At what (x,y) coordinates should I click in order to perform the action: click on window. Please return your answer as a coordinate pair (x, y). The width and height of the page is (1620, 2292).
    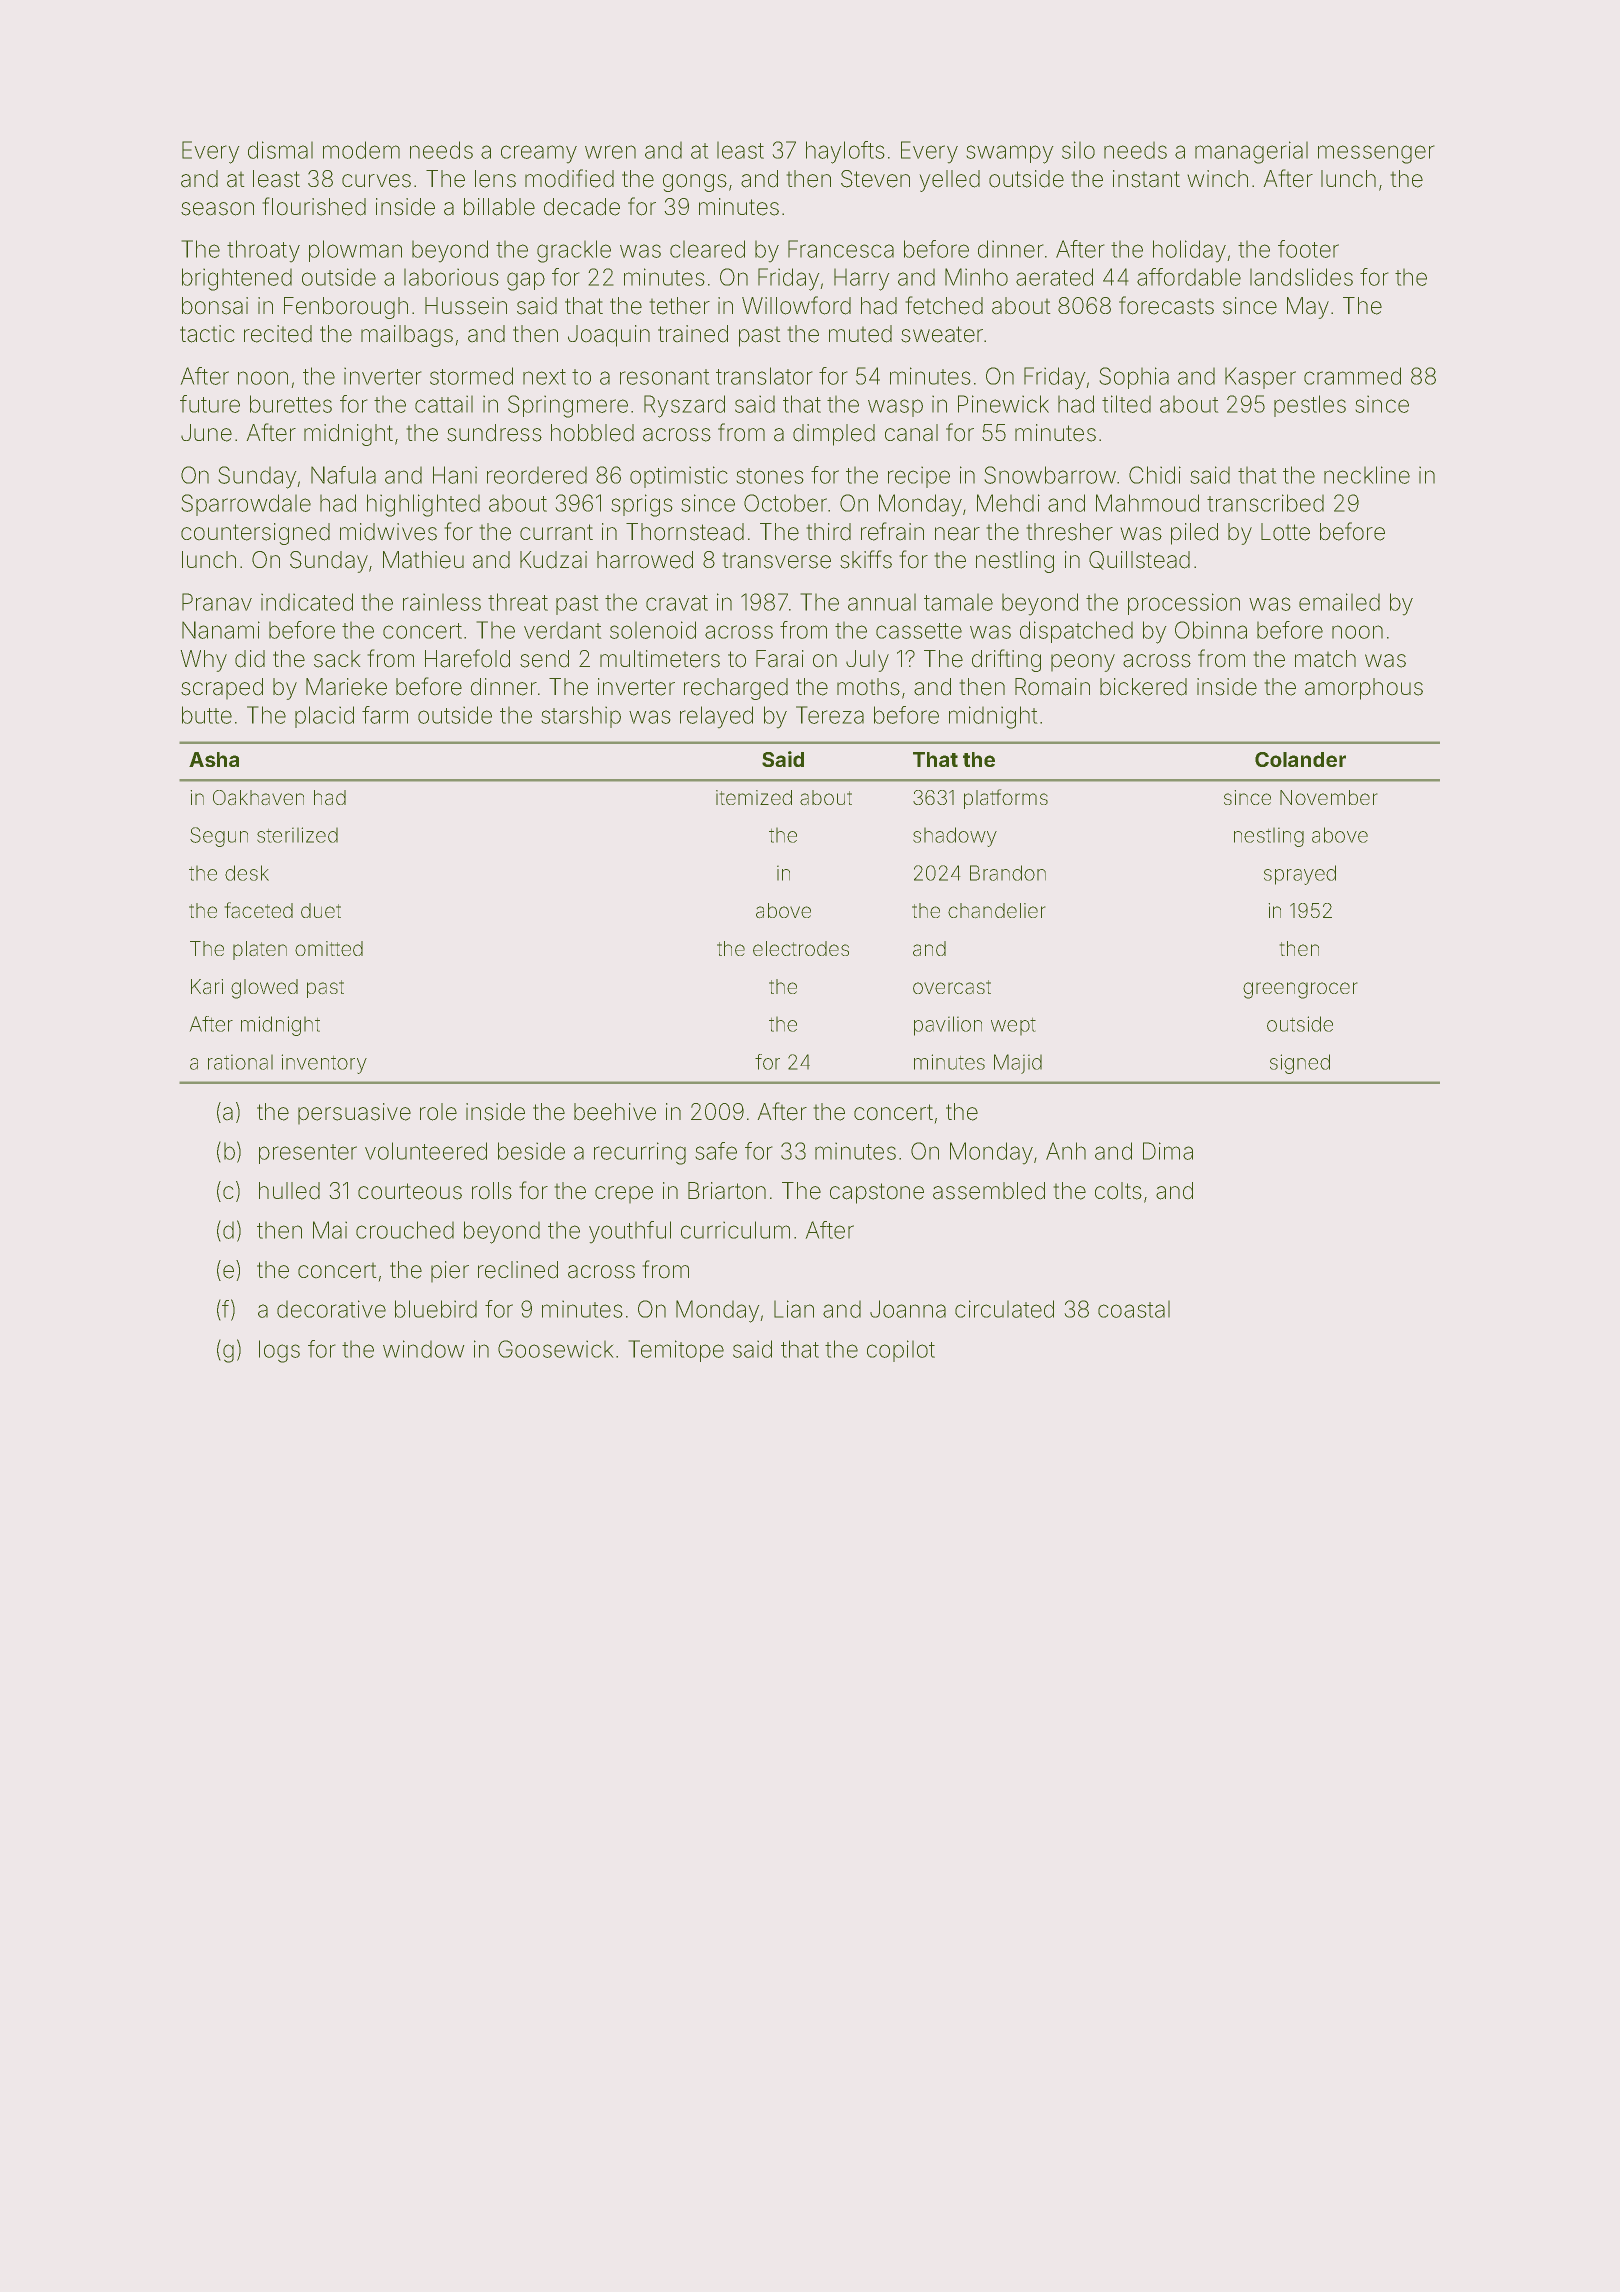
    Looking at the image, I should click on (424, 1349).
